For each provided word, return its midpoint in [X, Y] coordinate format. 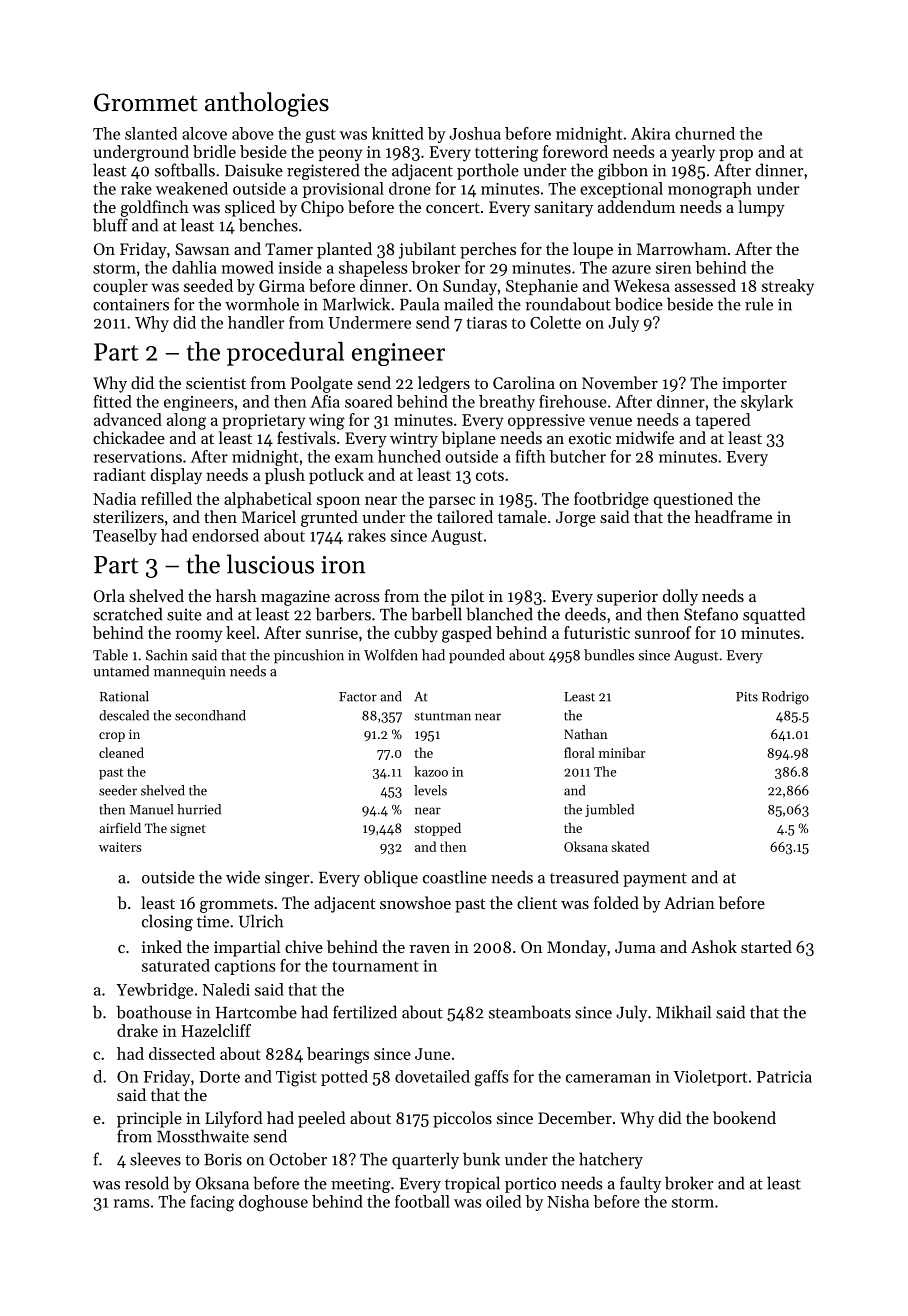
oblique [391, 878]
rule [759, 304]
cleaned [121, 752]
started [766, 946]
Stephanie [542, 287]
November [620, 382]
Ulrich [261, 921]
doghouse [273, 1203]
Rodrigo [785, 698]
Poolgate [322, 384]
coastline [455, 877]
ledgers [444, 384]
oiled [503, 1201]
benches [268, 225]
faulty [640, 1184]
